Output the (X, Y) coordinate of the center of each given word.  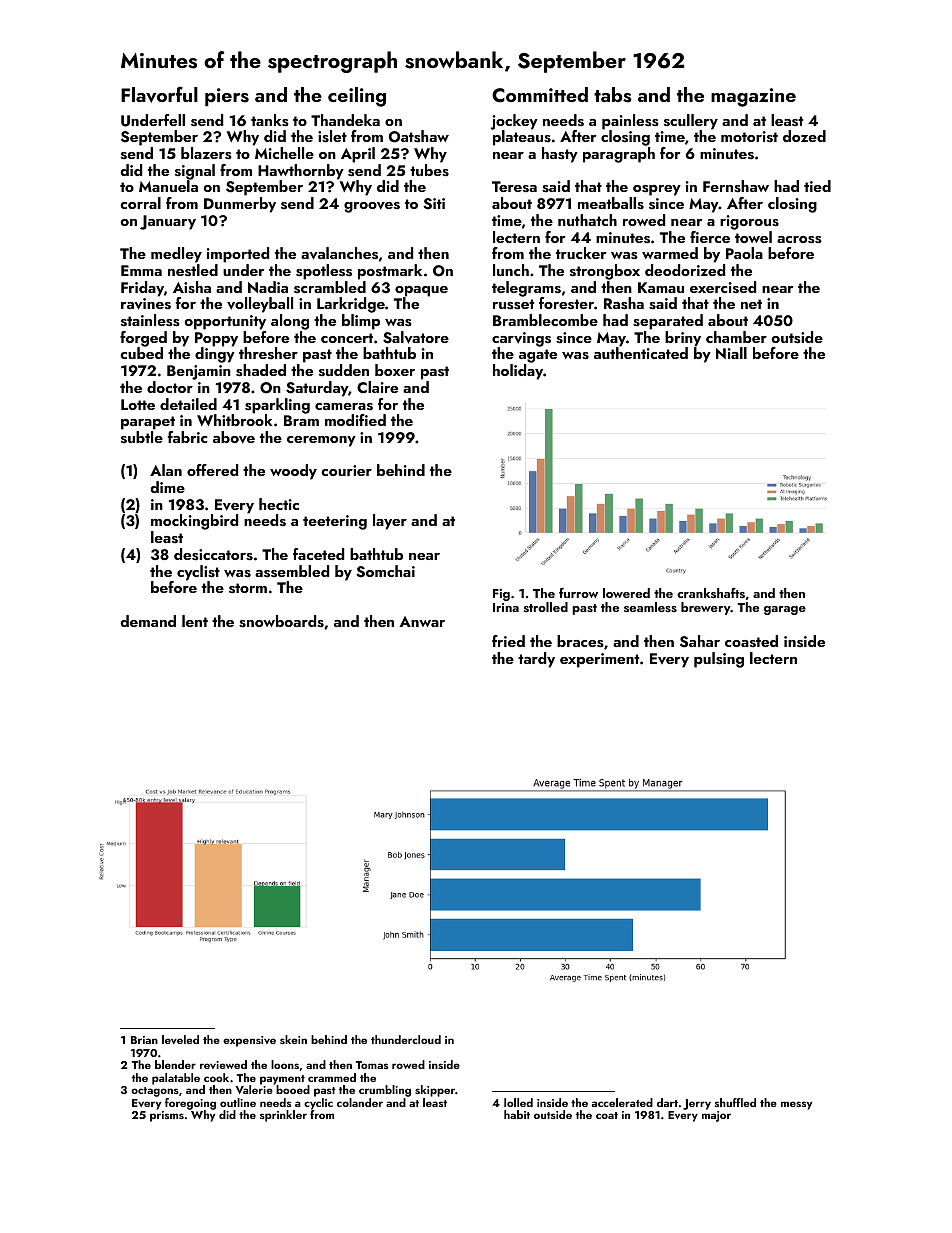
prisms (167, 1116)
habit (517, 1114)
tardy (536, 660)
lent (195, 621)
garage (785, 610)
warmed (670, 253)
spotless (324, 272)
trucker (581, 253)
